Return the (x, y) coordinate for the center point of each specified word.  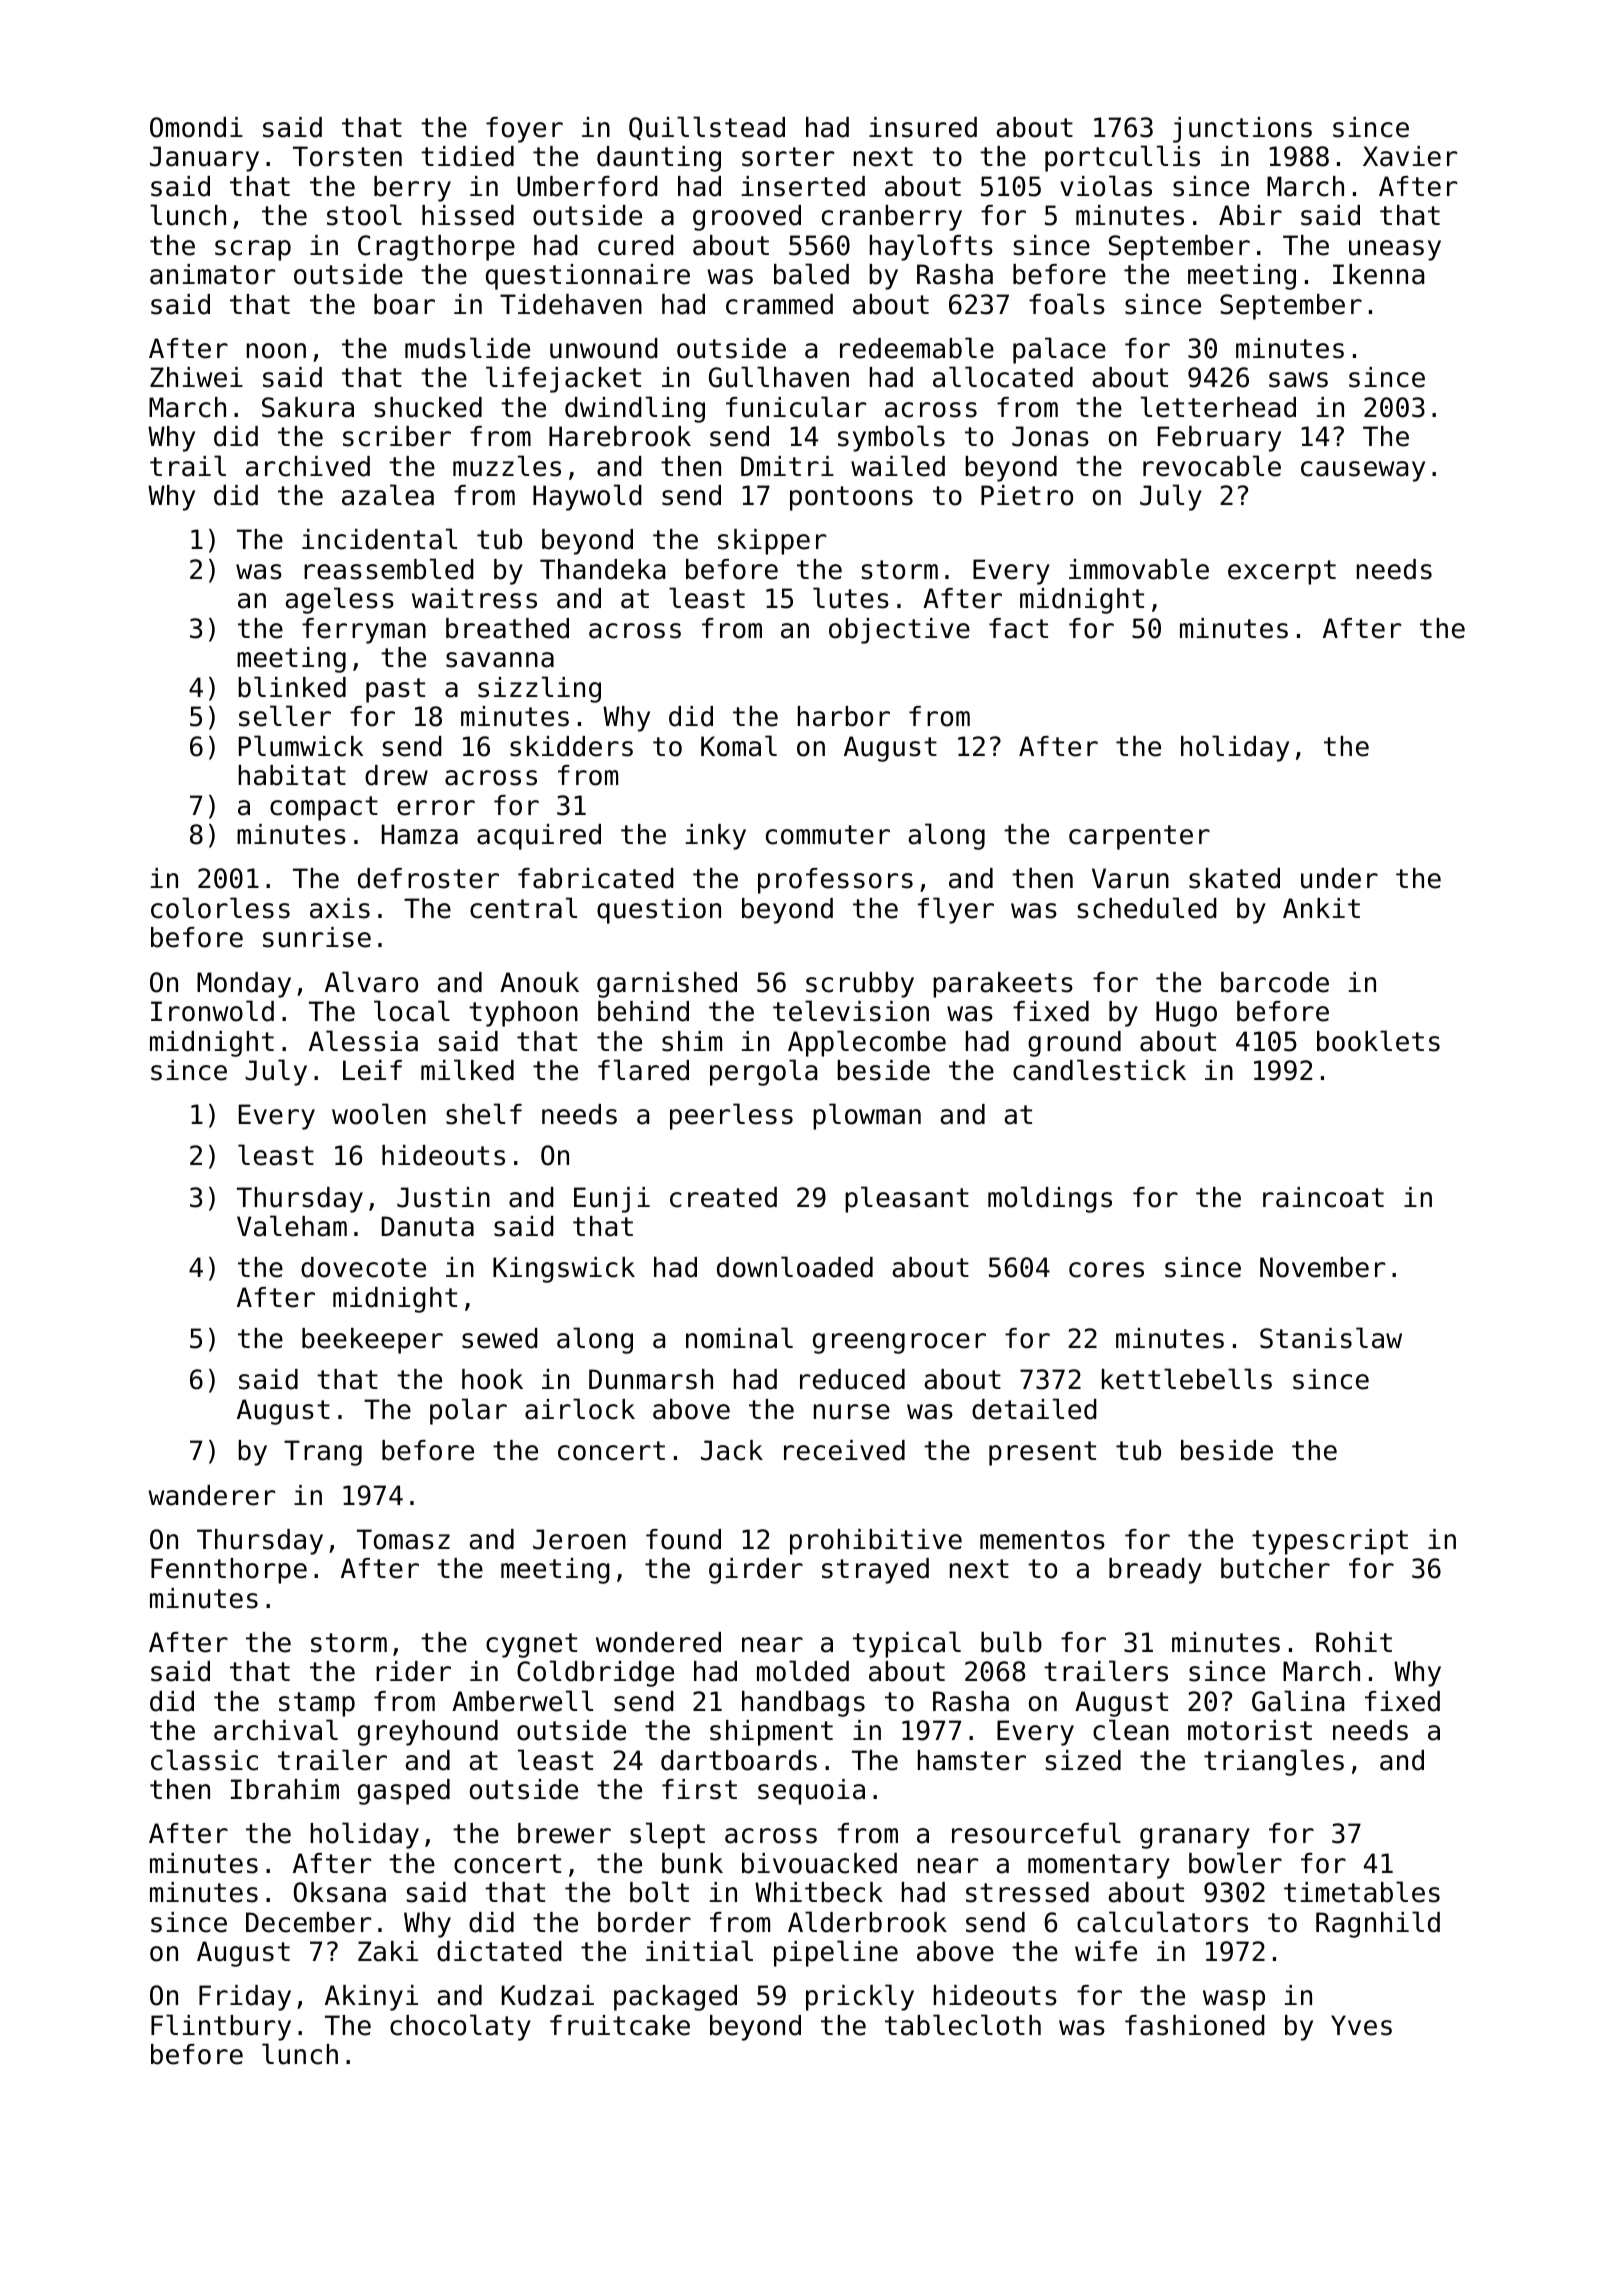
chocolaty (460, 2027)
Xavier (1410, 156)
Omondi (196, 127)
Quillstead (707, 128)
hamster (972, 1760)
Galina (1298, 1701)
